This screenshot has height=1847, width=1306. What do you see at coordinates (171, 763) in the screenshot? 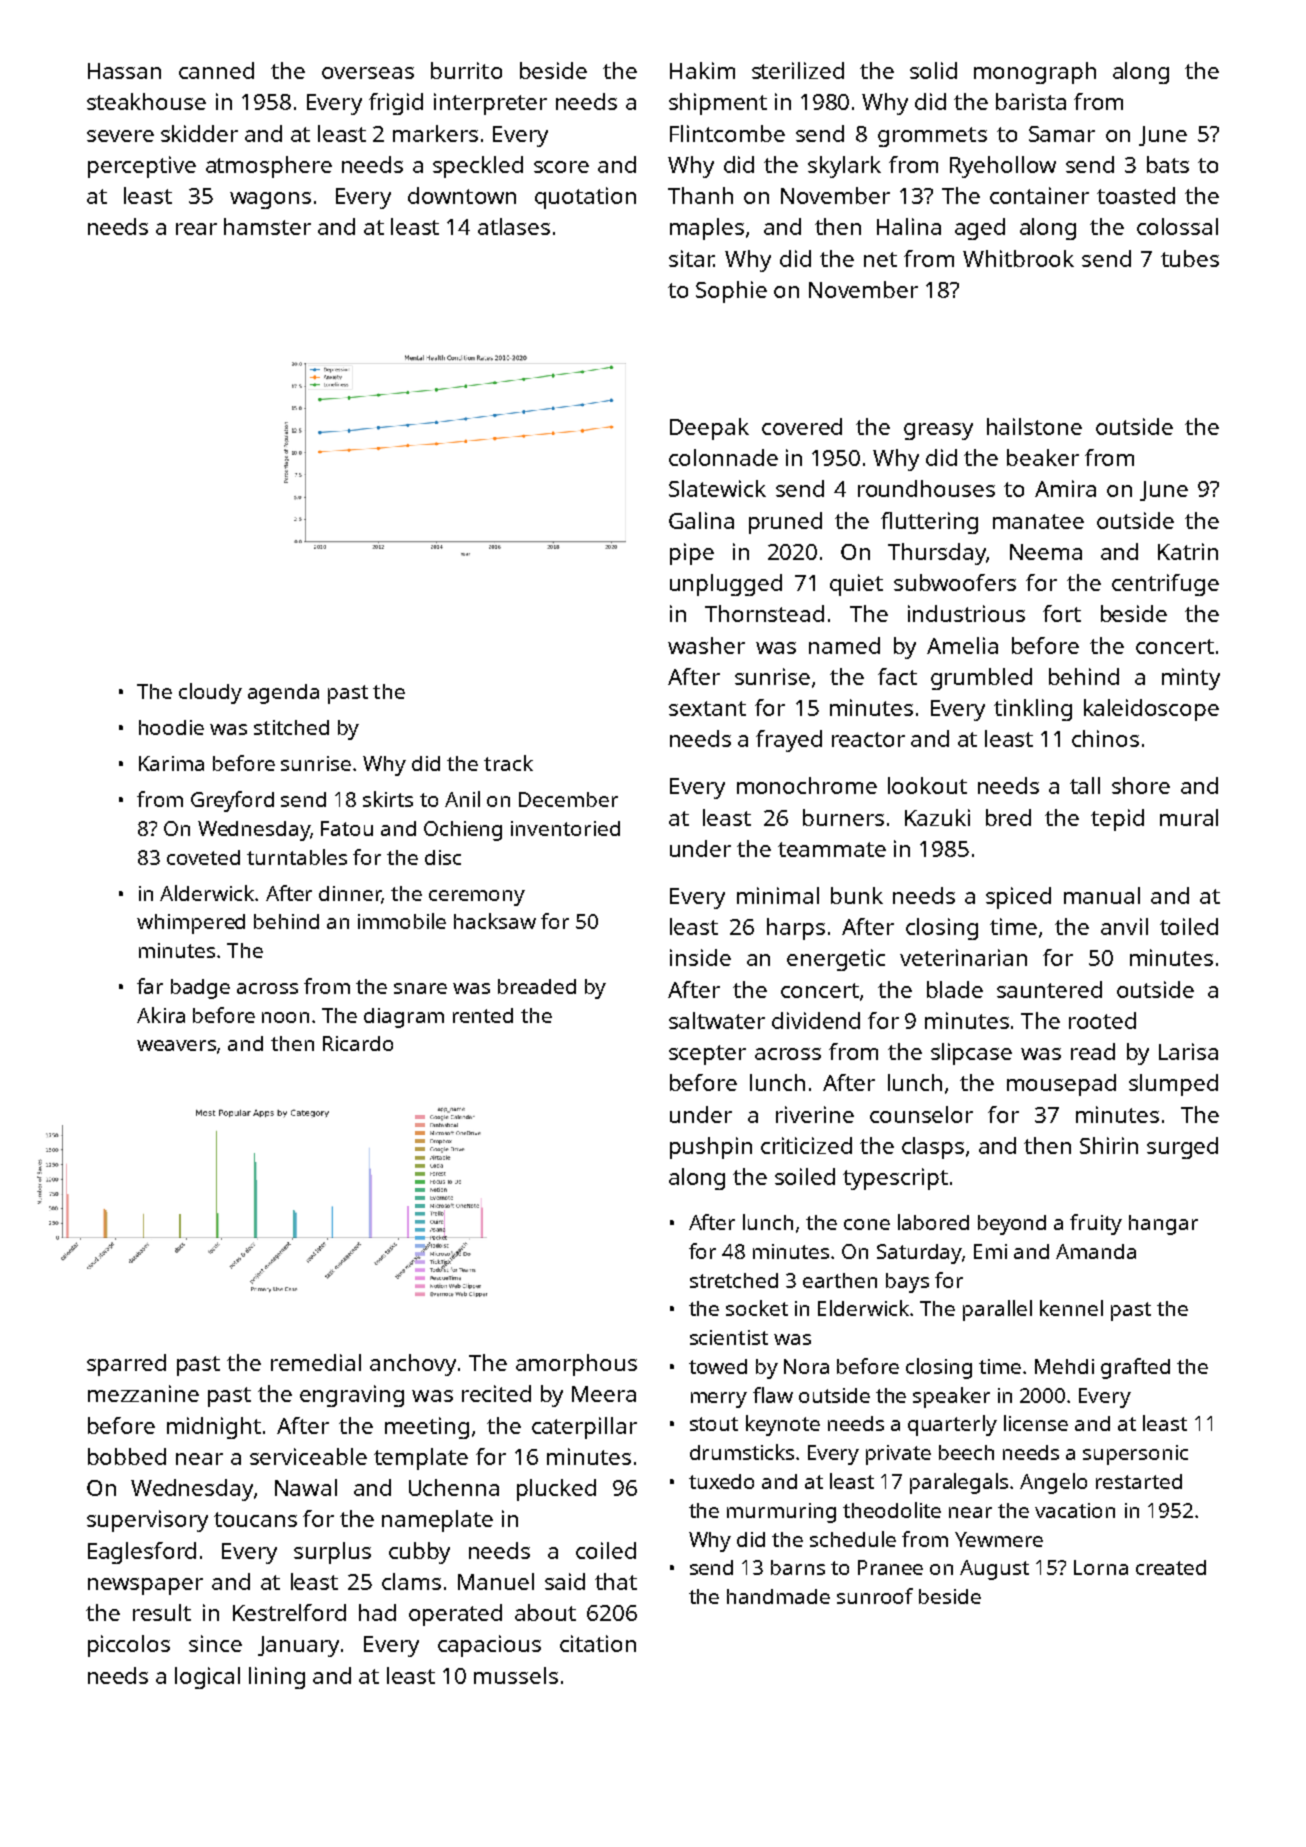
I see `Karima` at bounding box center [171, 763].
